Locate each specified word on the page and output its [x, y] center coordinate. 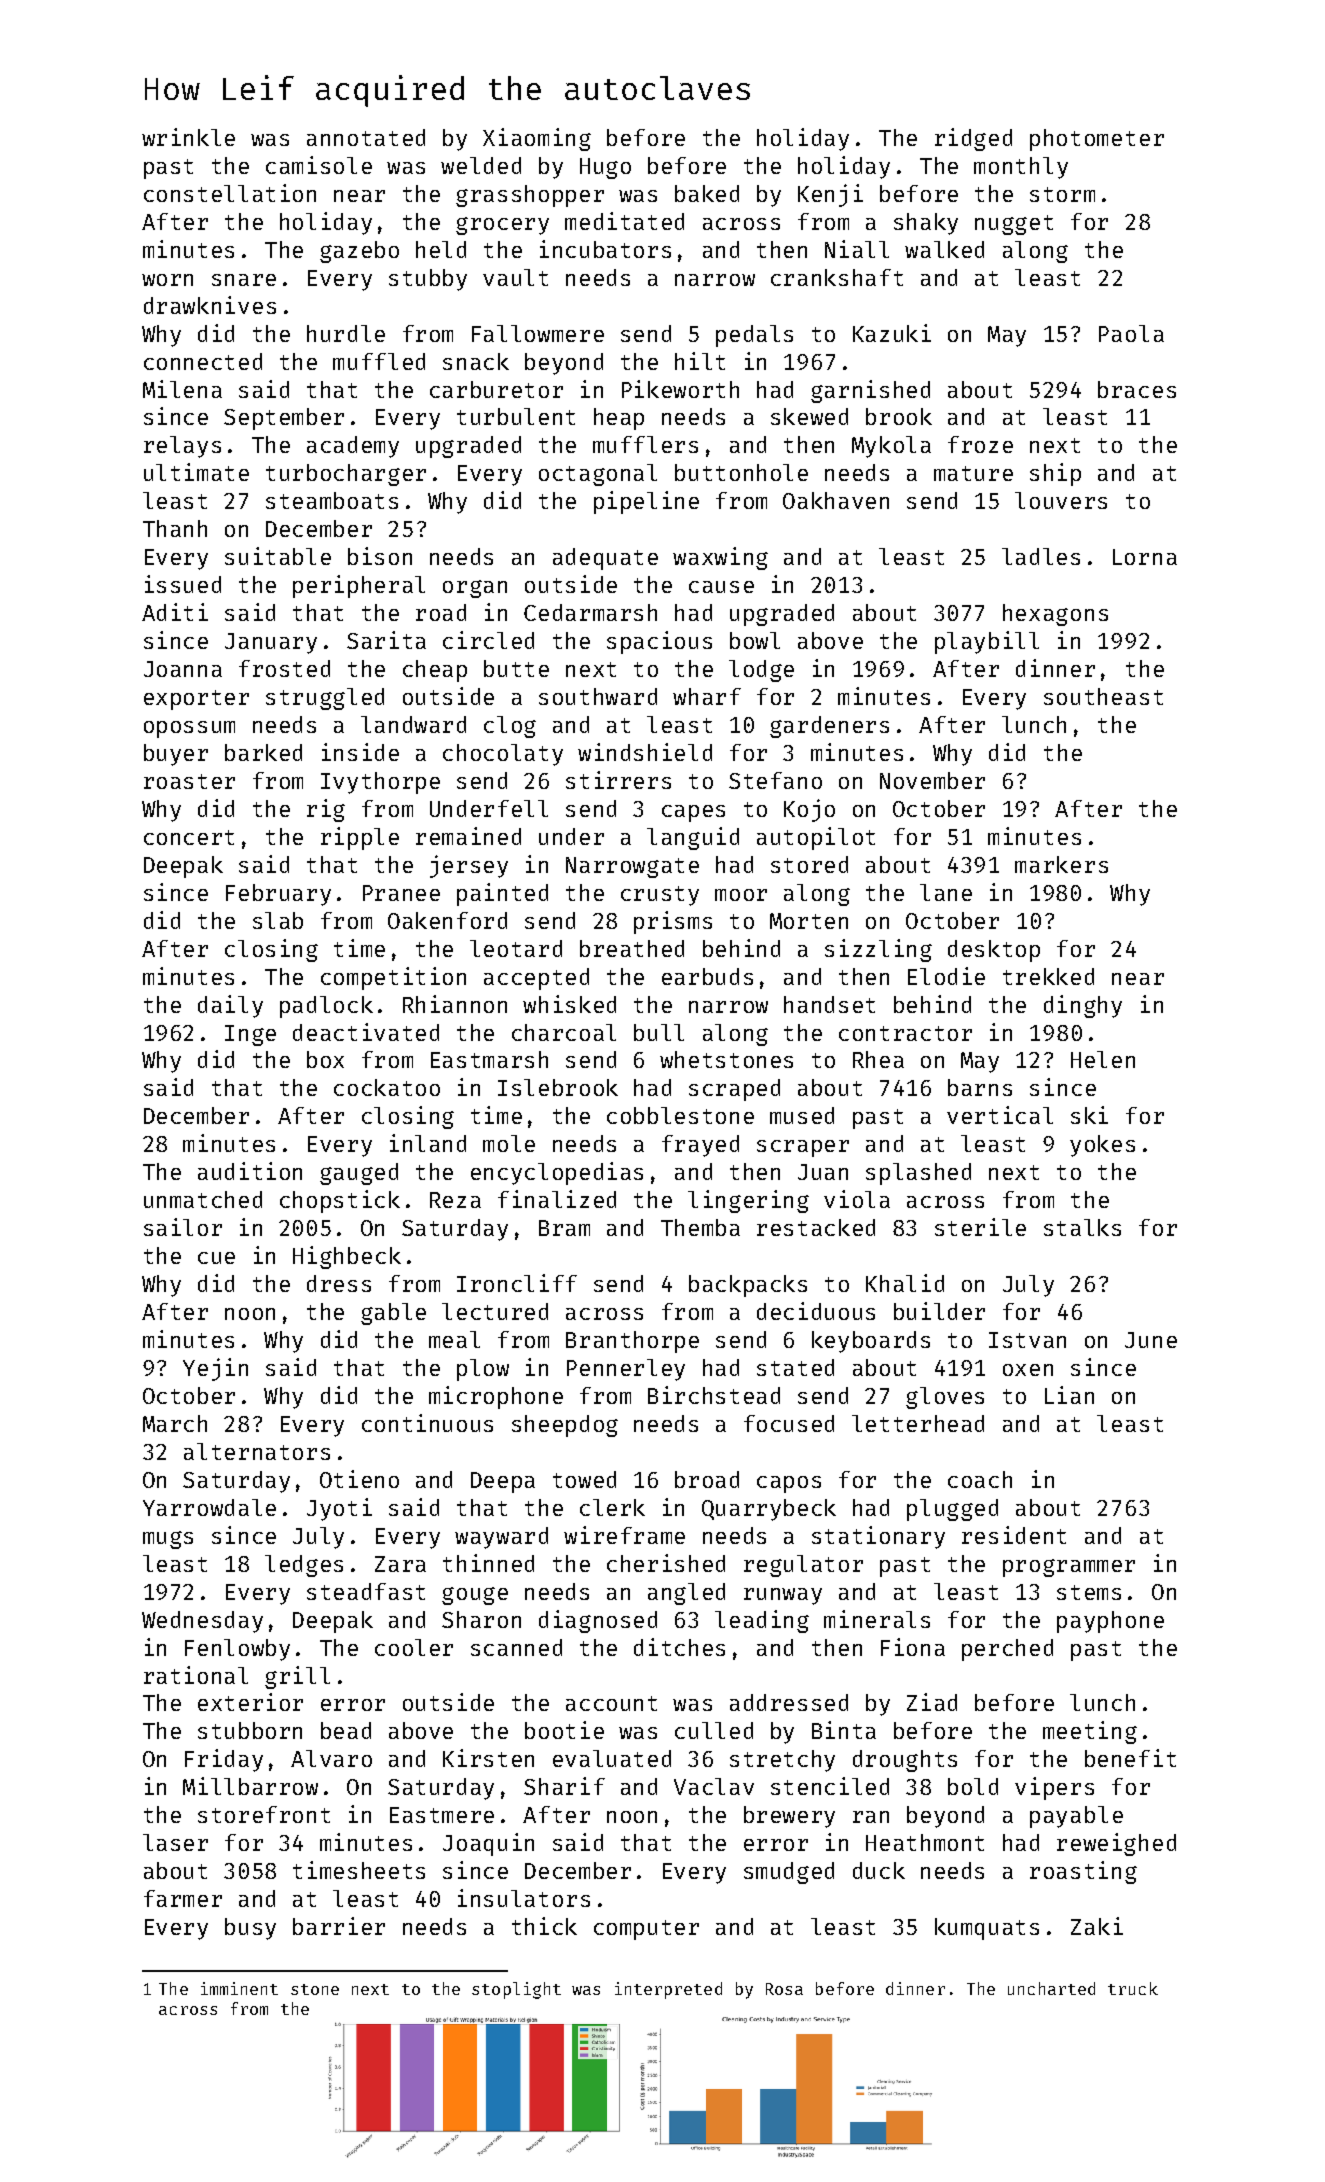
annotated [366, 137]
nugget [1014, 225]
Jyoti [339, 1509]
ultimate [196, 472]
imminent [239, 1988]
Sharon [481, 1619]
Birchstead [714, 1395]
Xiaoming [537, 139]
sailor [183, 1227]
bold [973, 1786]
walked [944, 249]
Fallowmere [538, 333]
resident [1014, 1535]
